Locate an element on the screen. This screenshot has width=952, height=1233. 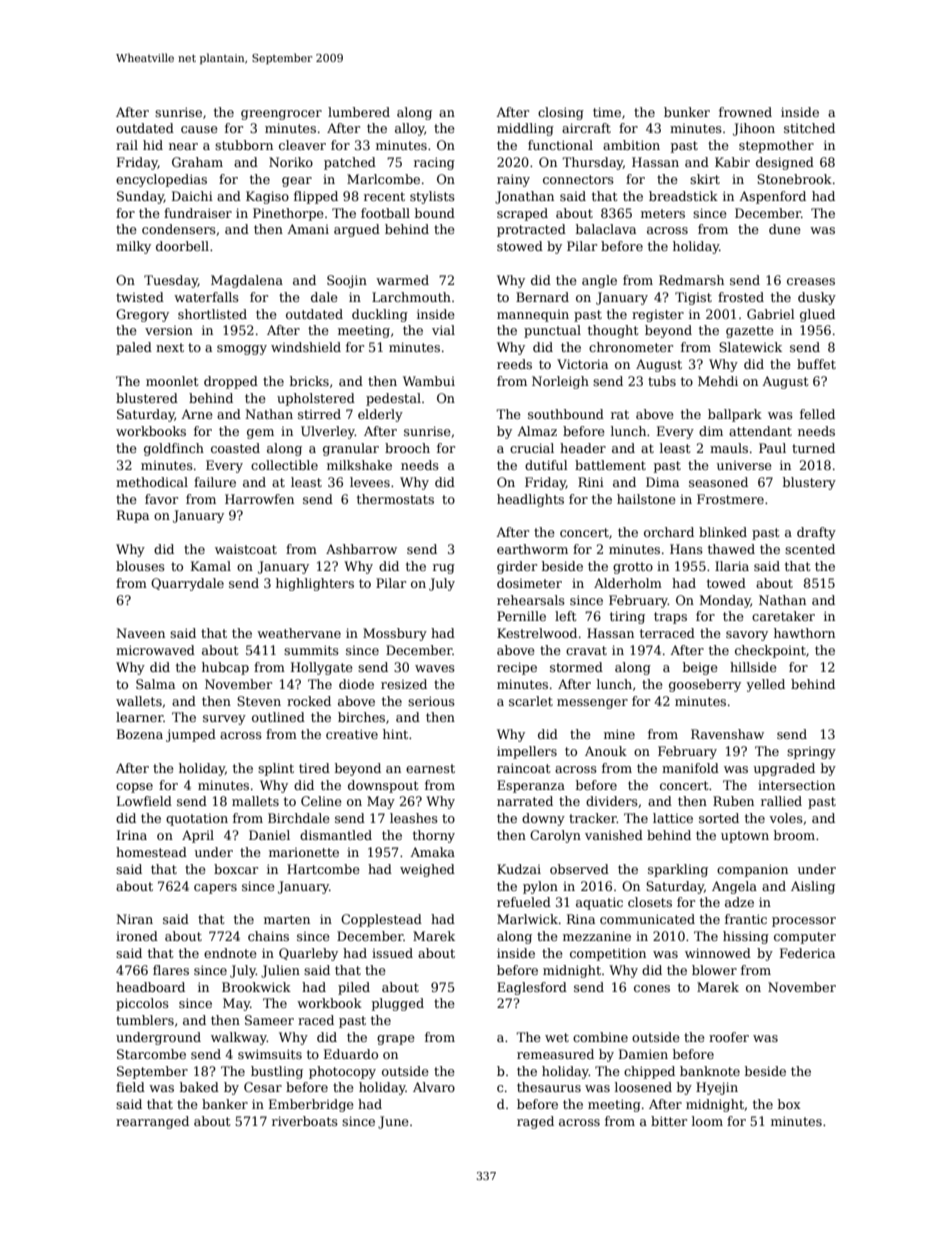
traps is located at coordinates (670, 618).
